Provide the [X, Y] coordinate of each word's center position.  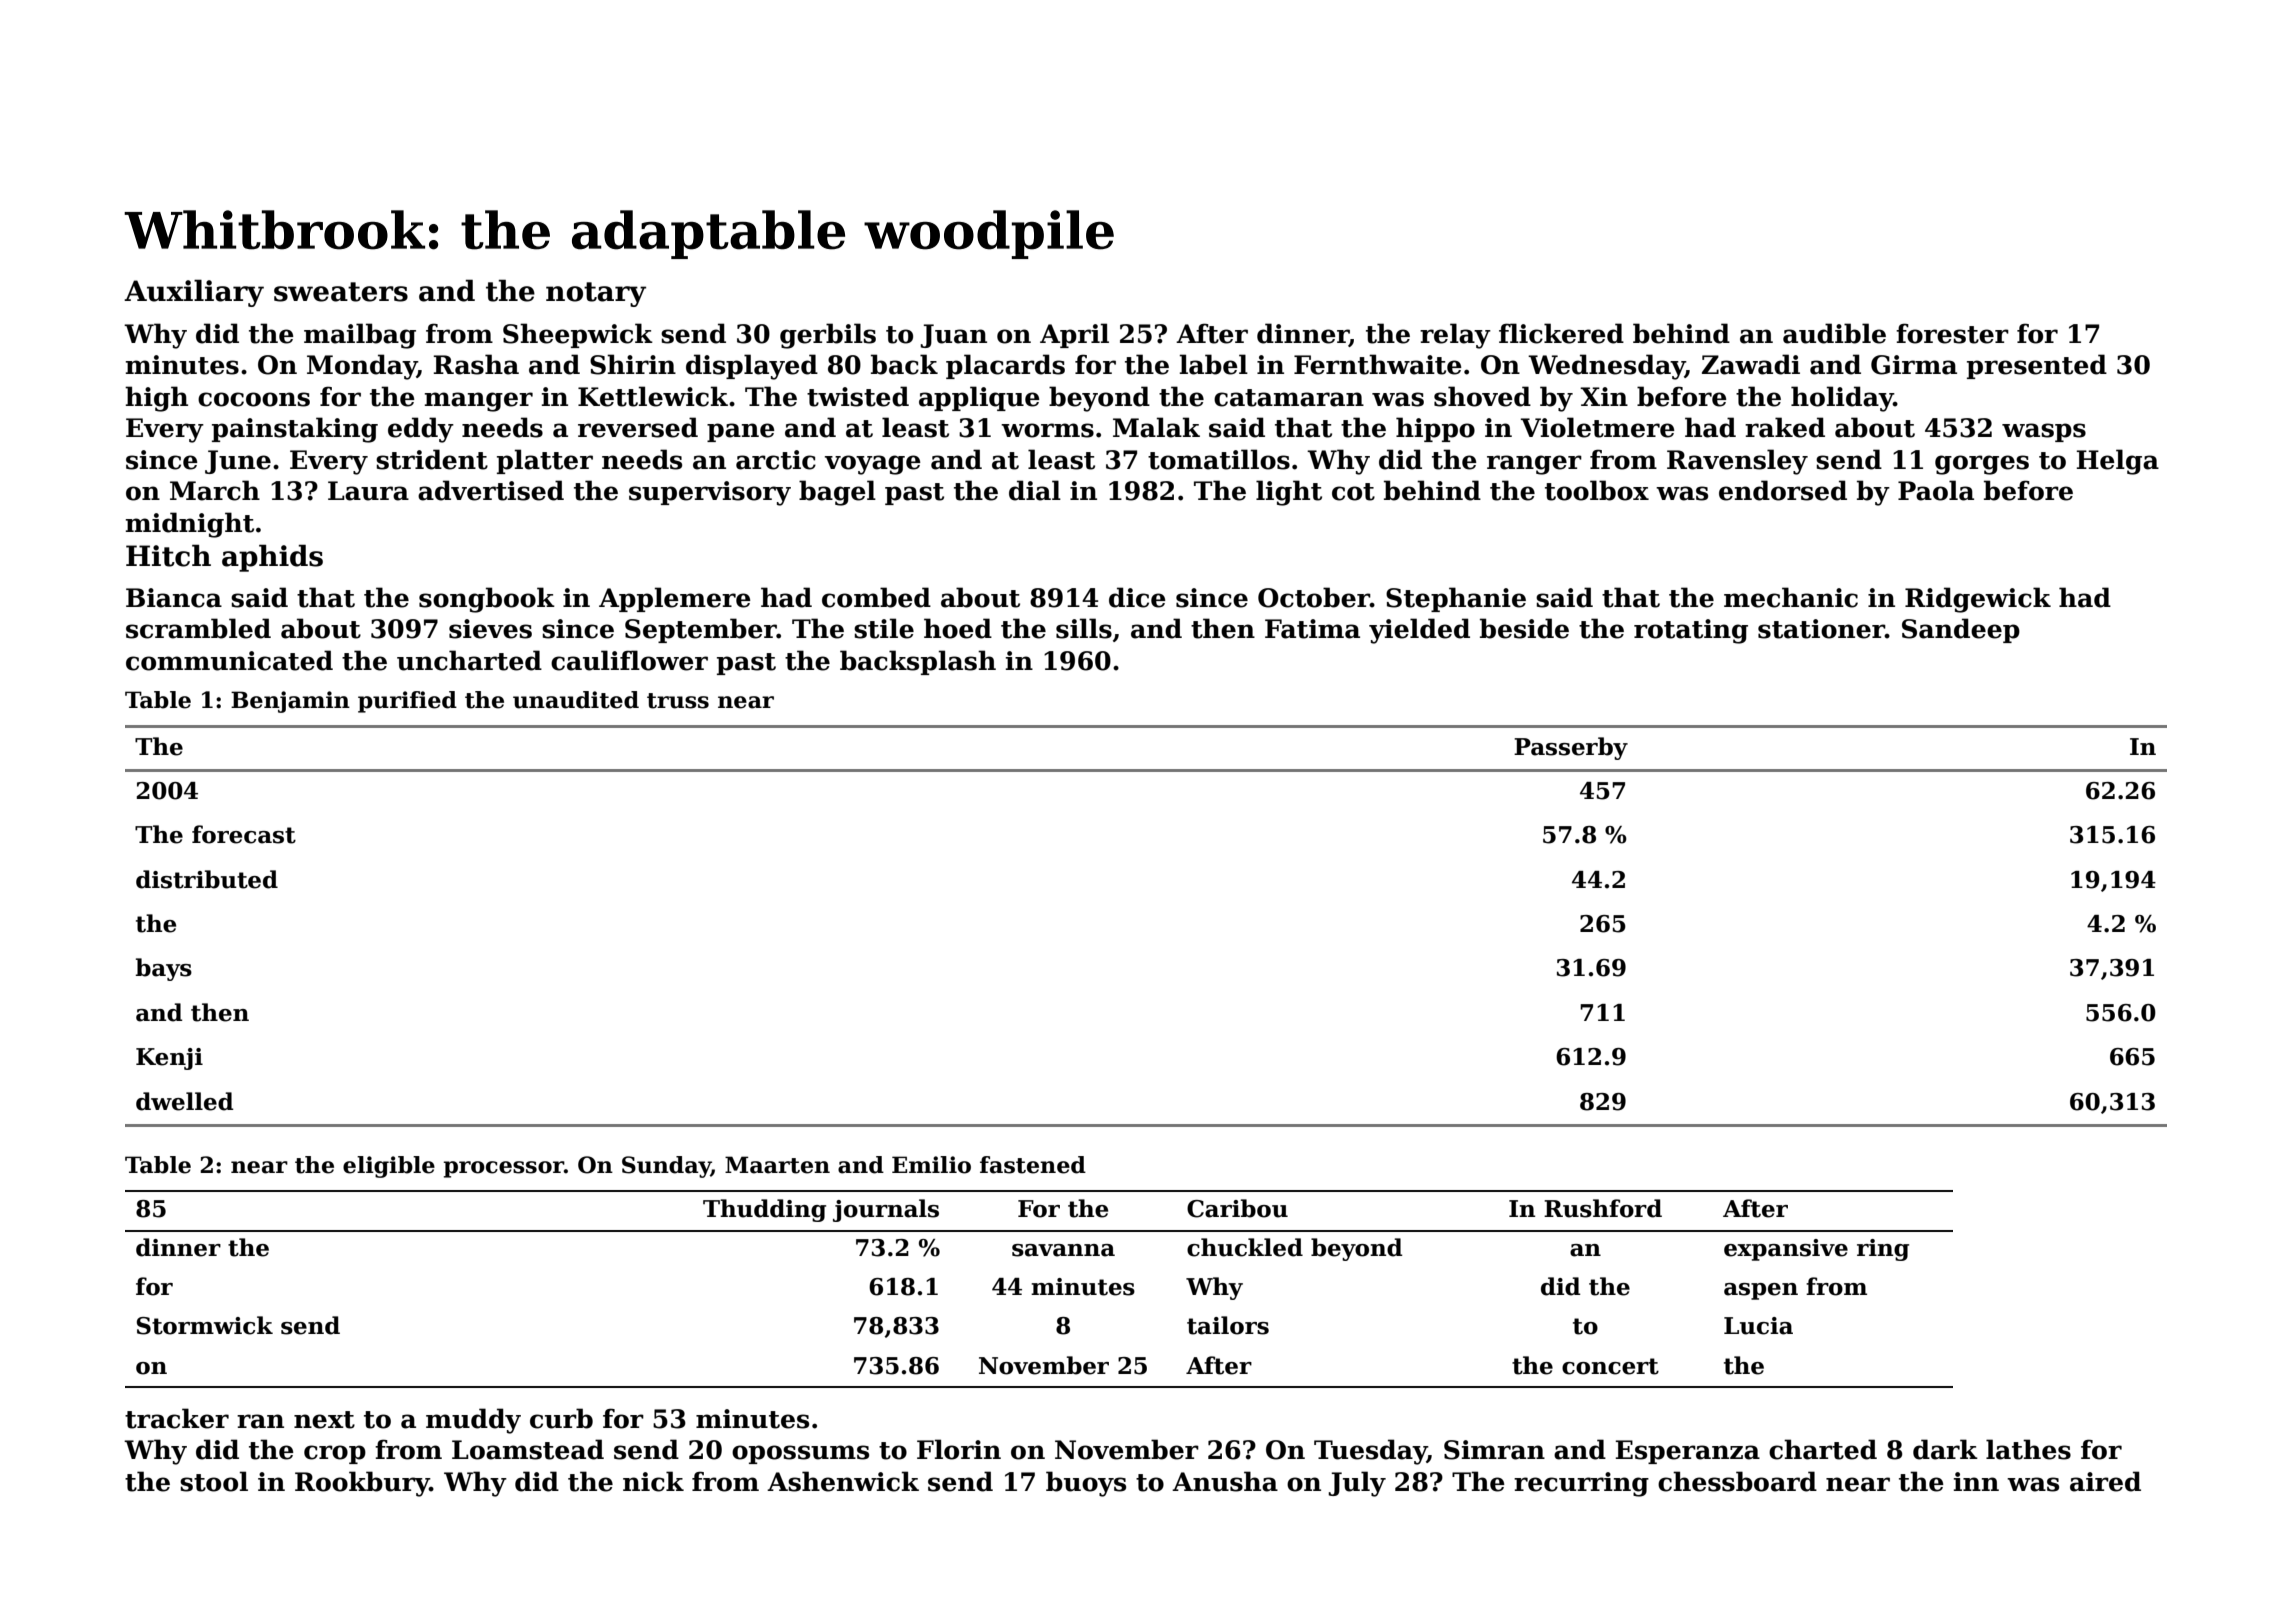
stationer [1821, 629]
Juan [953, 336]
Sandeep [1961, 630]
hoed [958, 628]
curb [561, 1418]
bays [164, 969]
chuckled [1245, 1247]
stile [884, 628]
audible [1834, 333]
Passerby [1571, 748]
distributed [207, 879]
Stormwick [205, 1325]
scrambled [198, 628]
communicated [229, 660]
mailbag [360, 336]
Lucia [1758, 1326]
